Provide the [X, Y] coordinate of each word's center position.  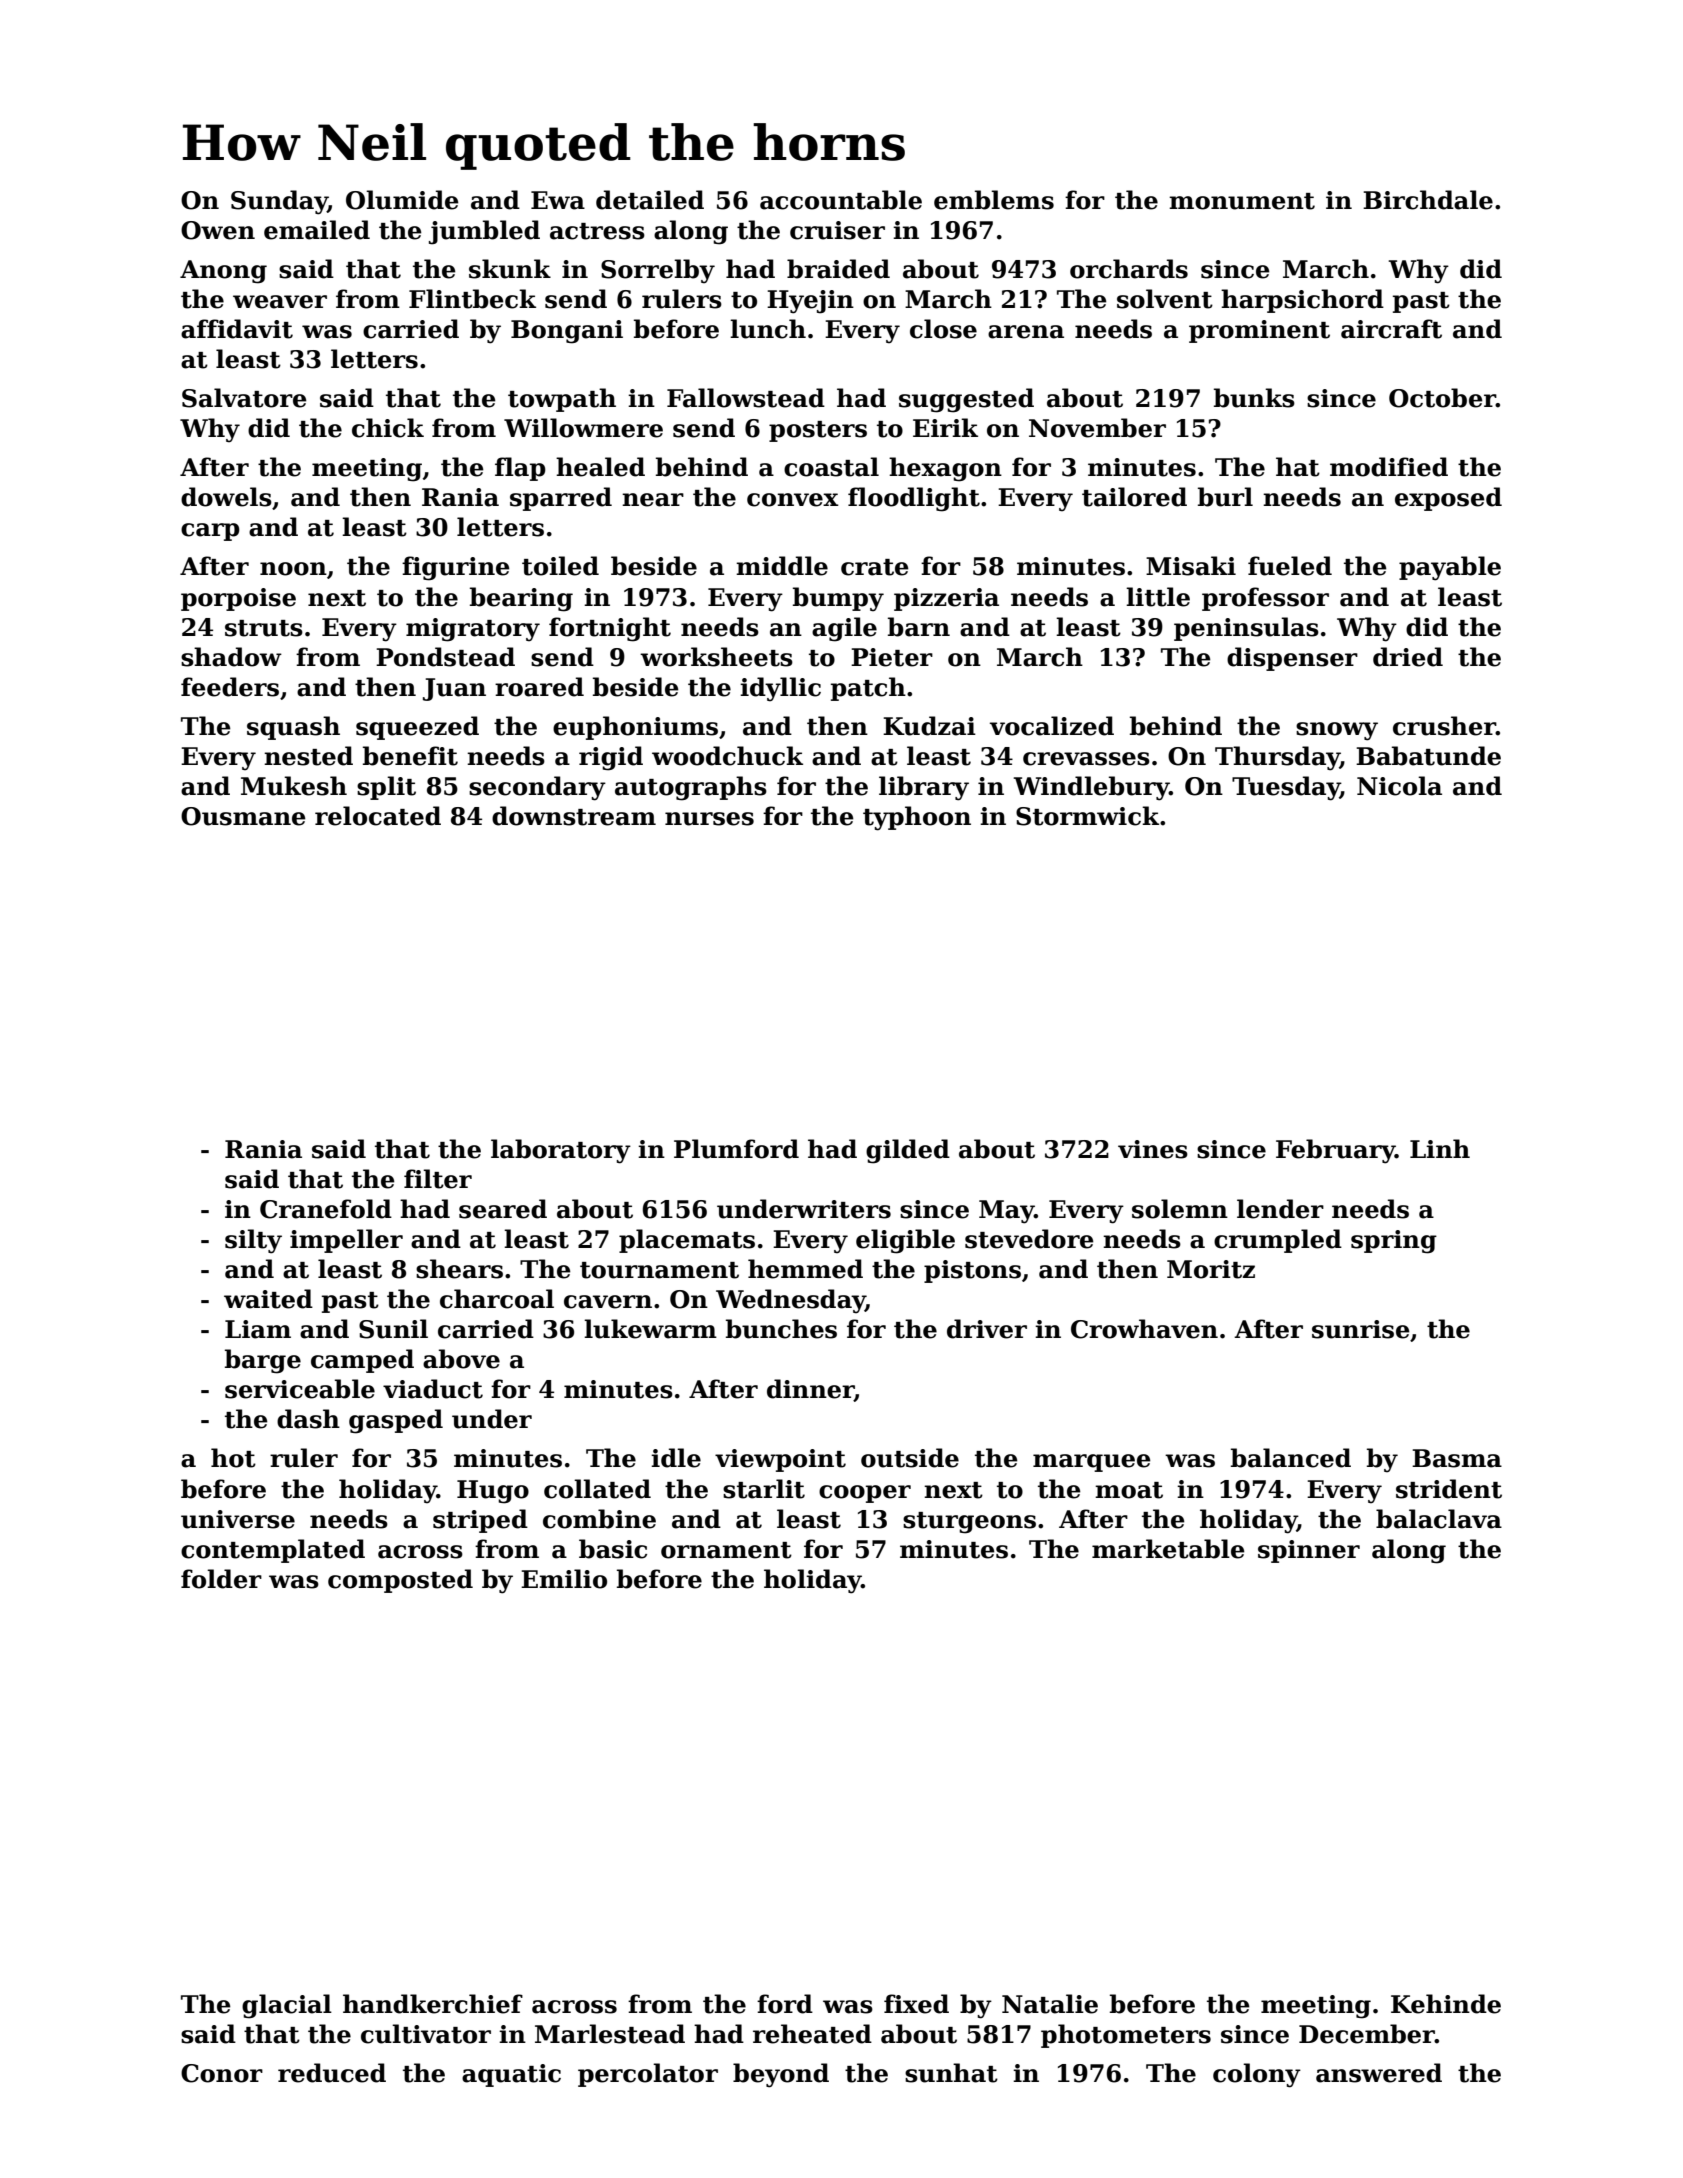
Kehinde [1446, 2004]
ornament [726, 1550]
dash [308, 1419]
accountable [841, 200]
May [1006, 1212]
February [1335, 1151]
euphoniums [635, 728]
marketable [1168, 1549]
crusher [1444, 726]
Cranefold [326, 1209]
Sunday [279, 202]
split [386, 788]
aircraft [1391, 329]
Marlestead [610, 2034]
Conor [222, 2073]
